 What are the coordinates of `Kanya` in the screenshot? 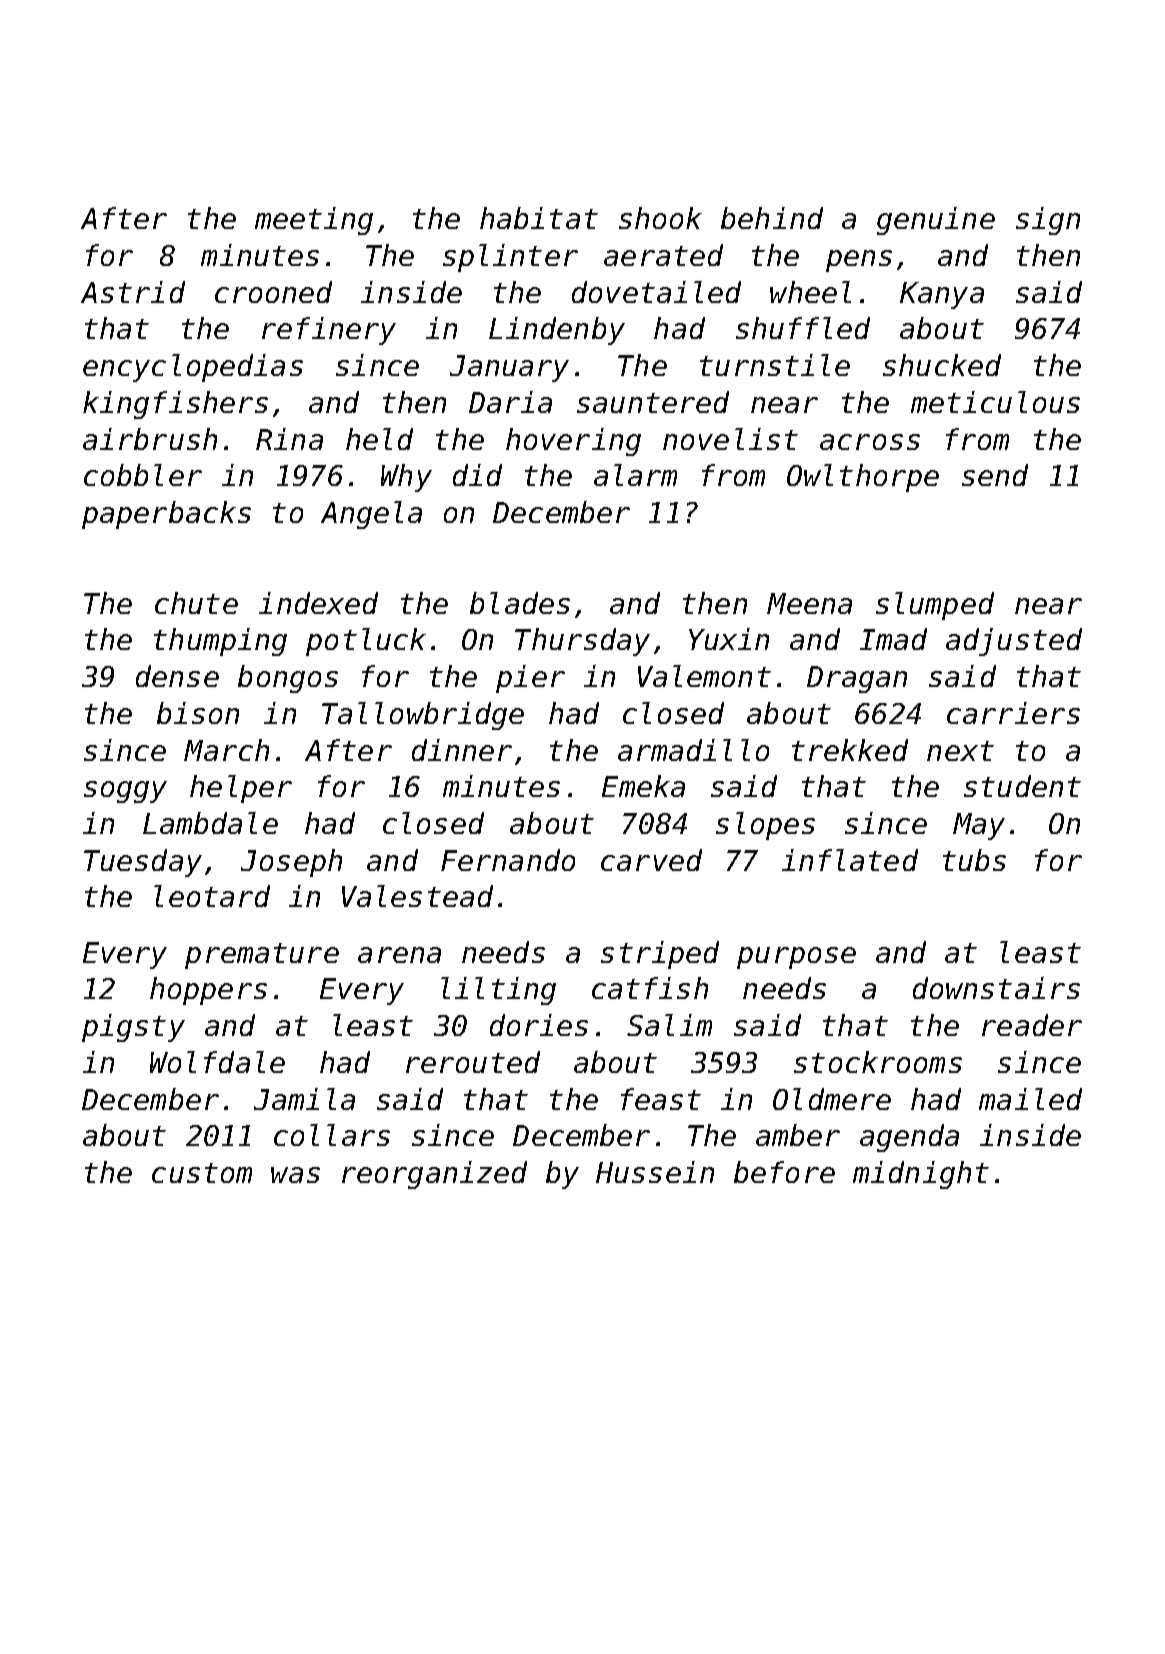 It's located at (942, 295).
